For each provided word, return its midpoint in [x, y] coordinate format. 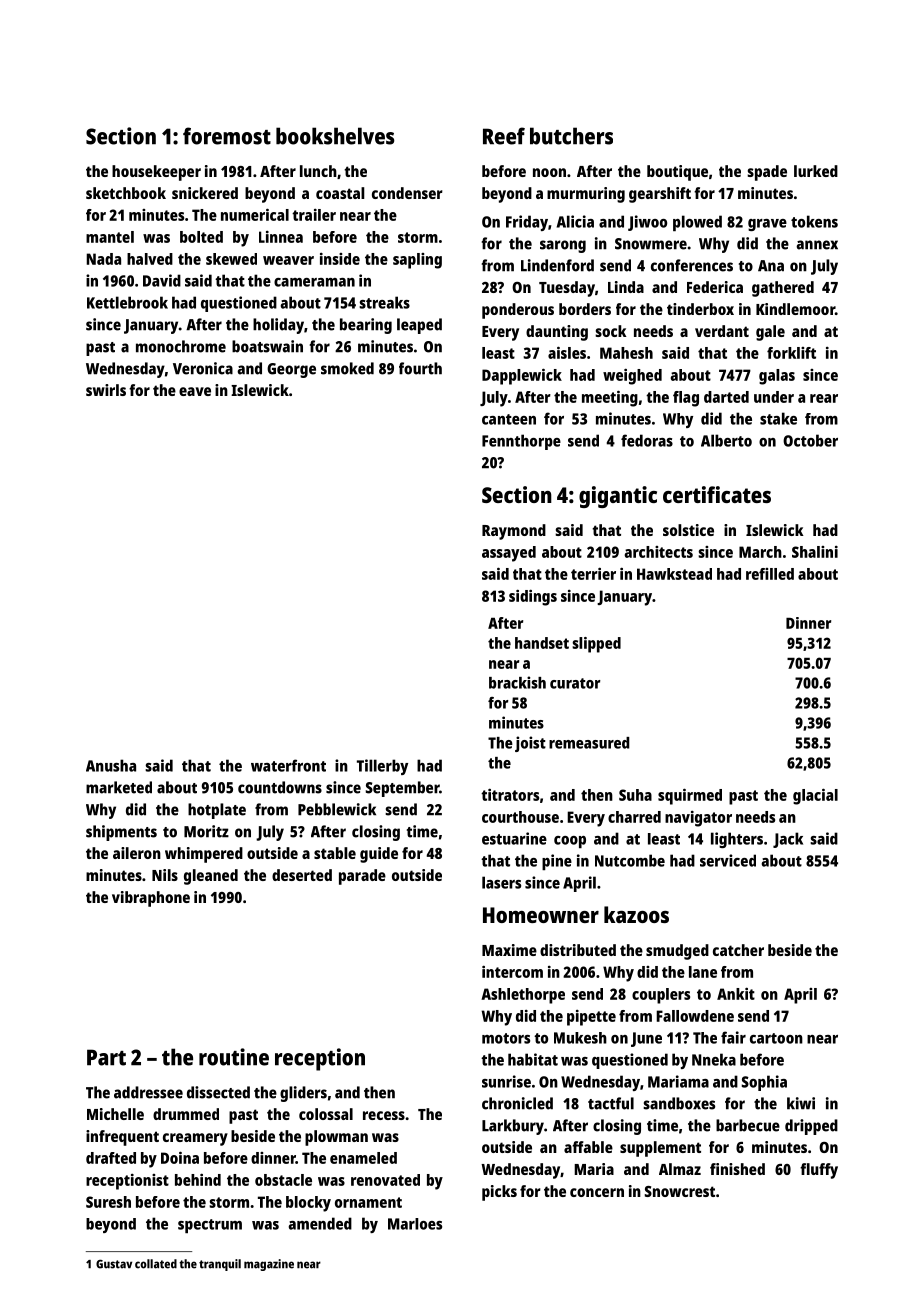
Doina [180, 1157]
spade [767, 173]
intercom [512, 971]
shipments [121, 833]
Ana [771, 266]
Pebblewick [337, 809]
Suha [635, 795]
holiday [278, 326]
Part [106, 1057]
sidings [533, 597]
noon [549, 172]
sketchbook [126, 193]
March [760, 552]
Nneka [714, 1059]
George [291, 370]
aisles [567, 352]
